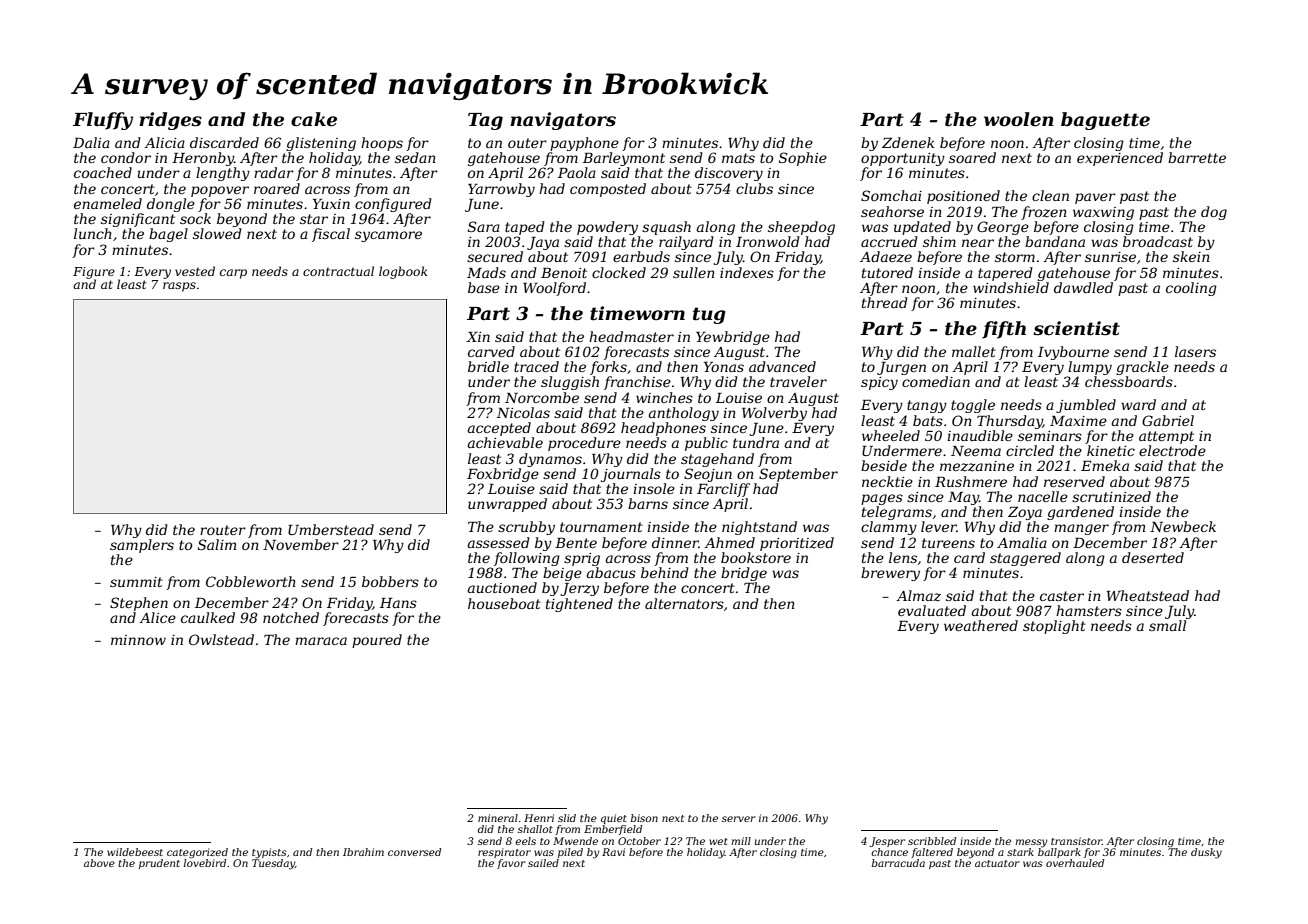  I want to click on waxwing, so click(1103, 213).
